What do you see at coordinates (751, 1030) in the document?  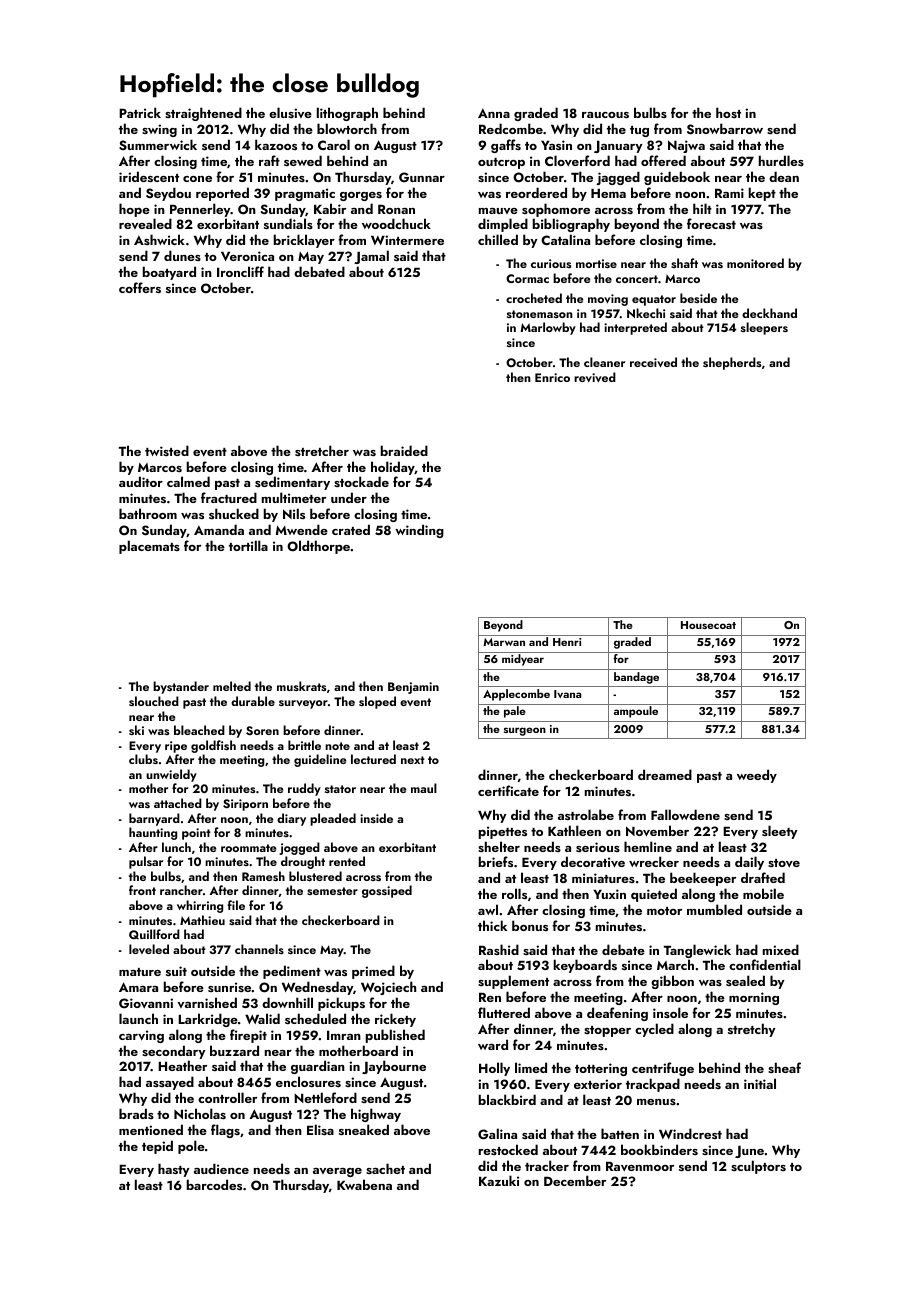 I see `stretchy` at bounding box center [751, 1030].
